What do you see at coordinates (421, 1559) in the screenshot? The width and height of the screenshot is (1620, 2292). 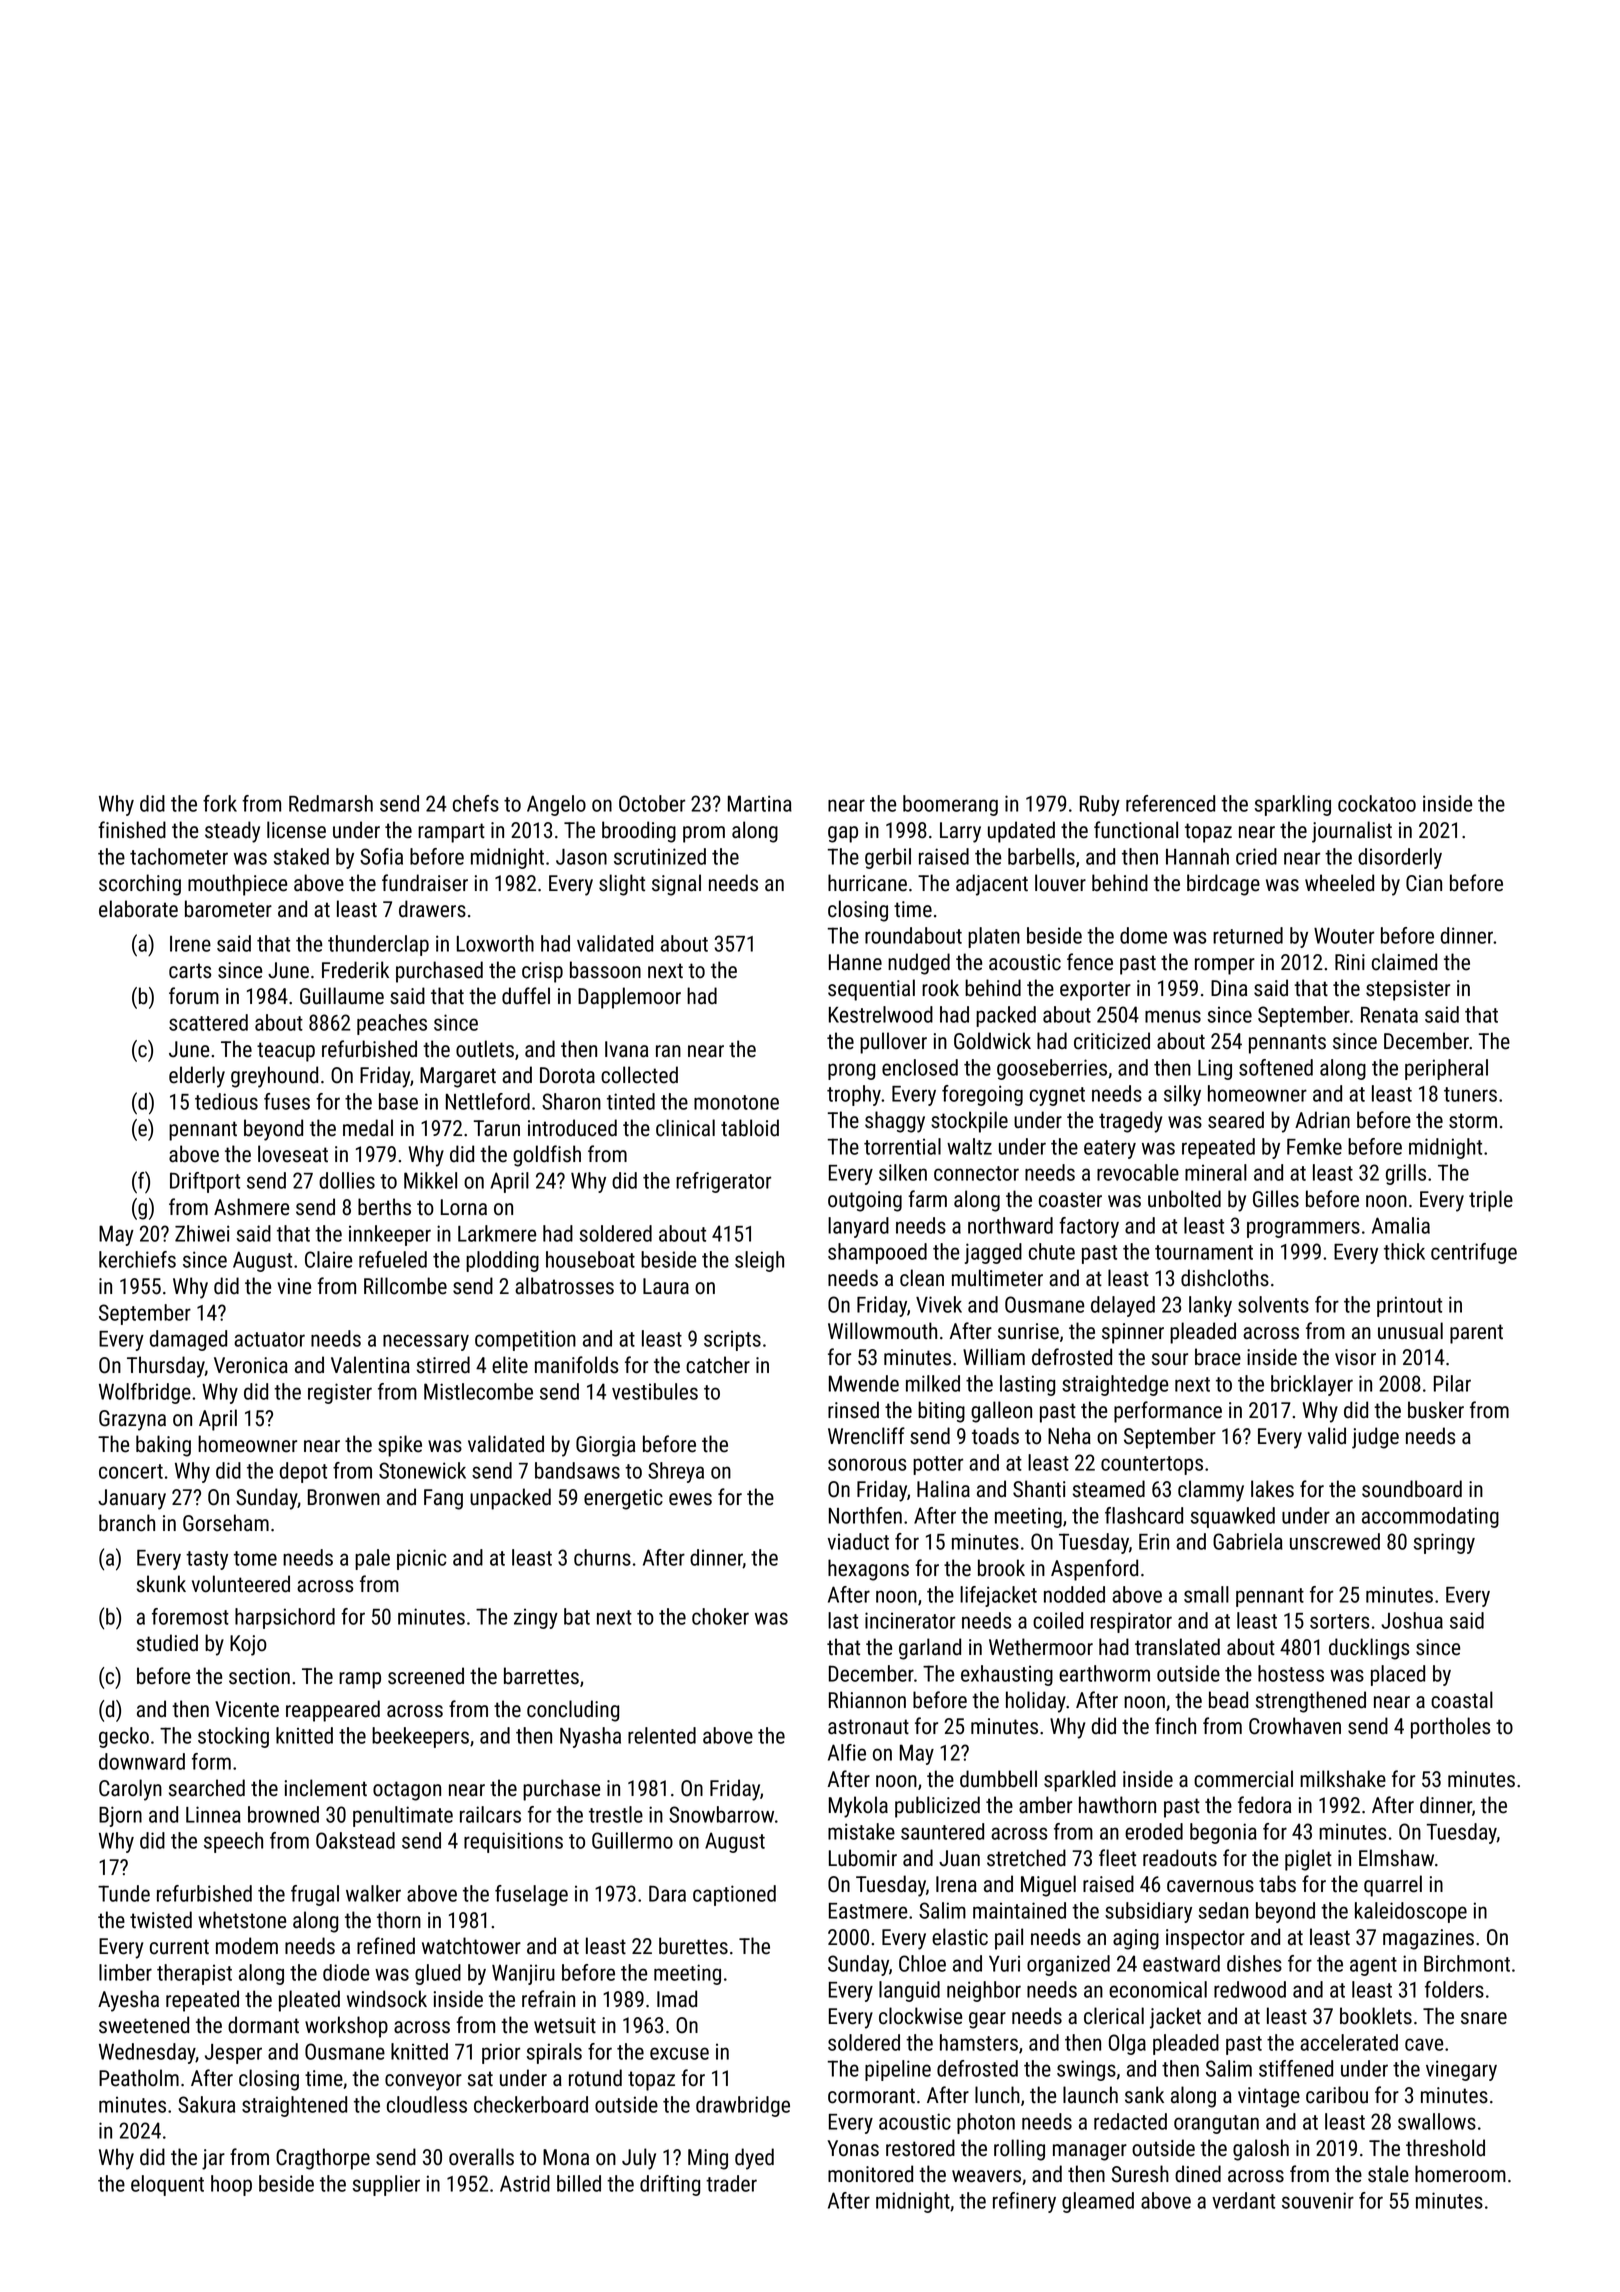 I see `picnic` at bounding box center [421, 1559].
